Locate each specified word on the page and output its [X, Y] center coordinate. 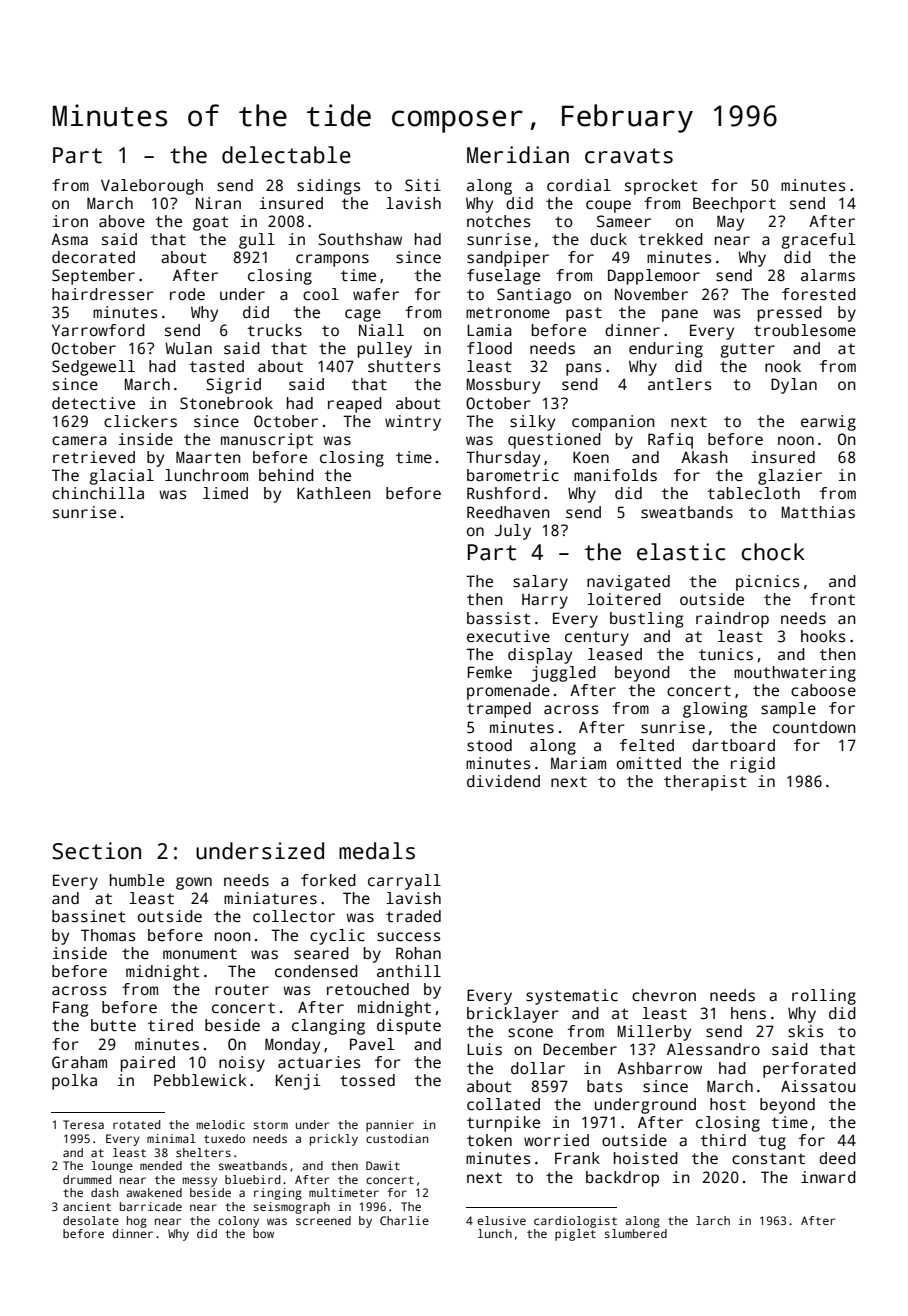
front [832, 599]
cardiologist [575, 1222]
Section [96, 851]
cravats [629, 156]
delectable [286, 155]
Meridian [518, 155]
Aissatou [818, 1086]
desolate [91, 1220]
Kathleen [334, 493]
